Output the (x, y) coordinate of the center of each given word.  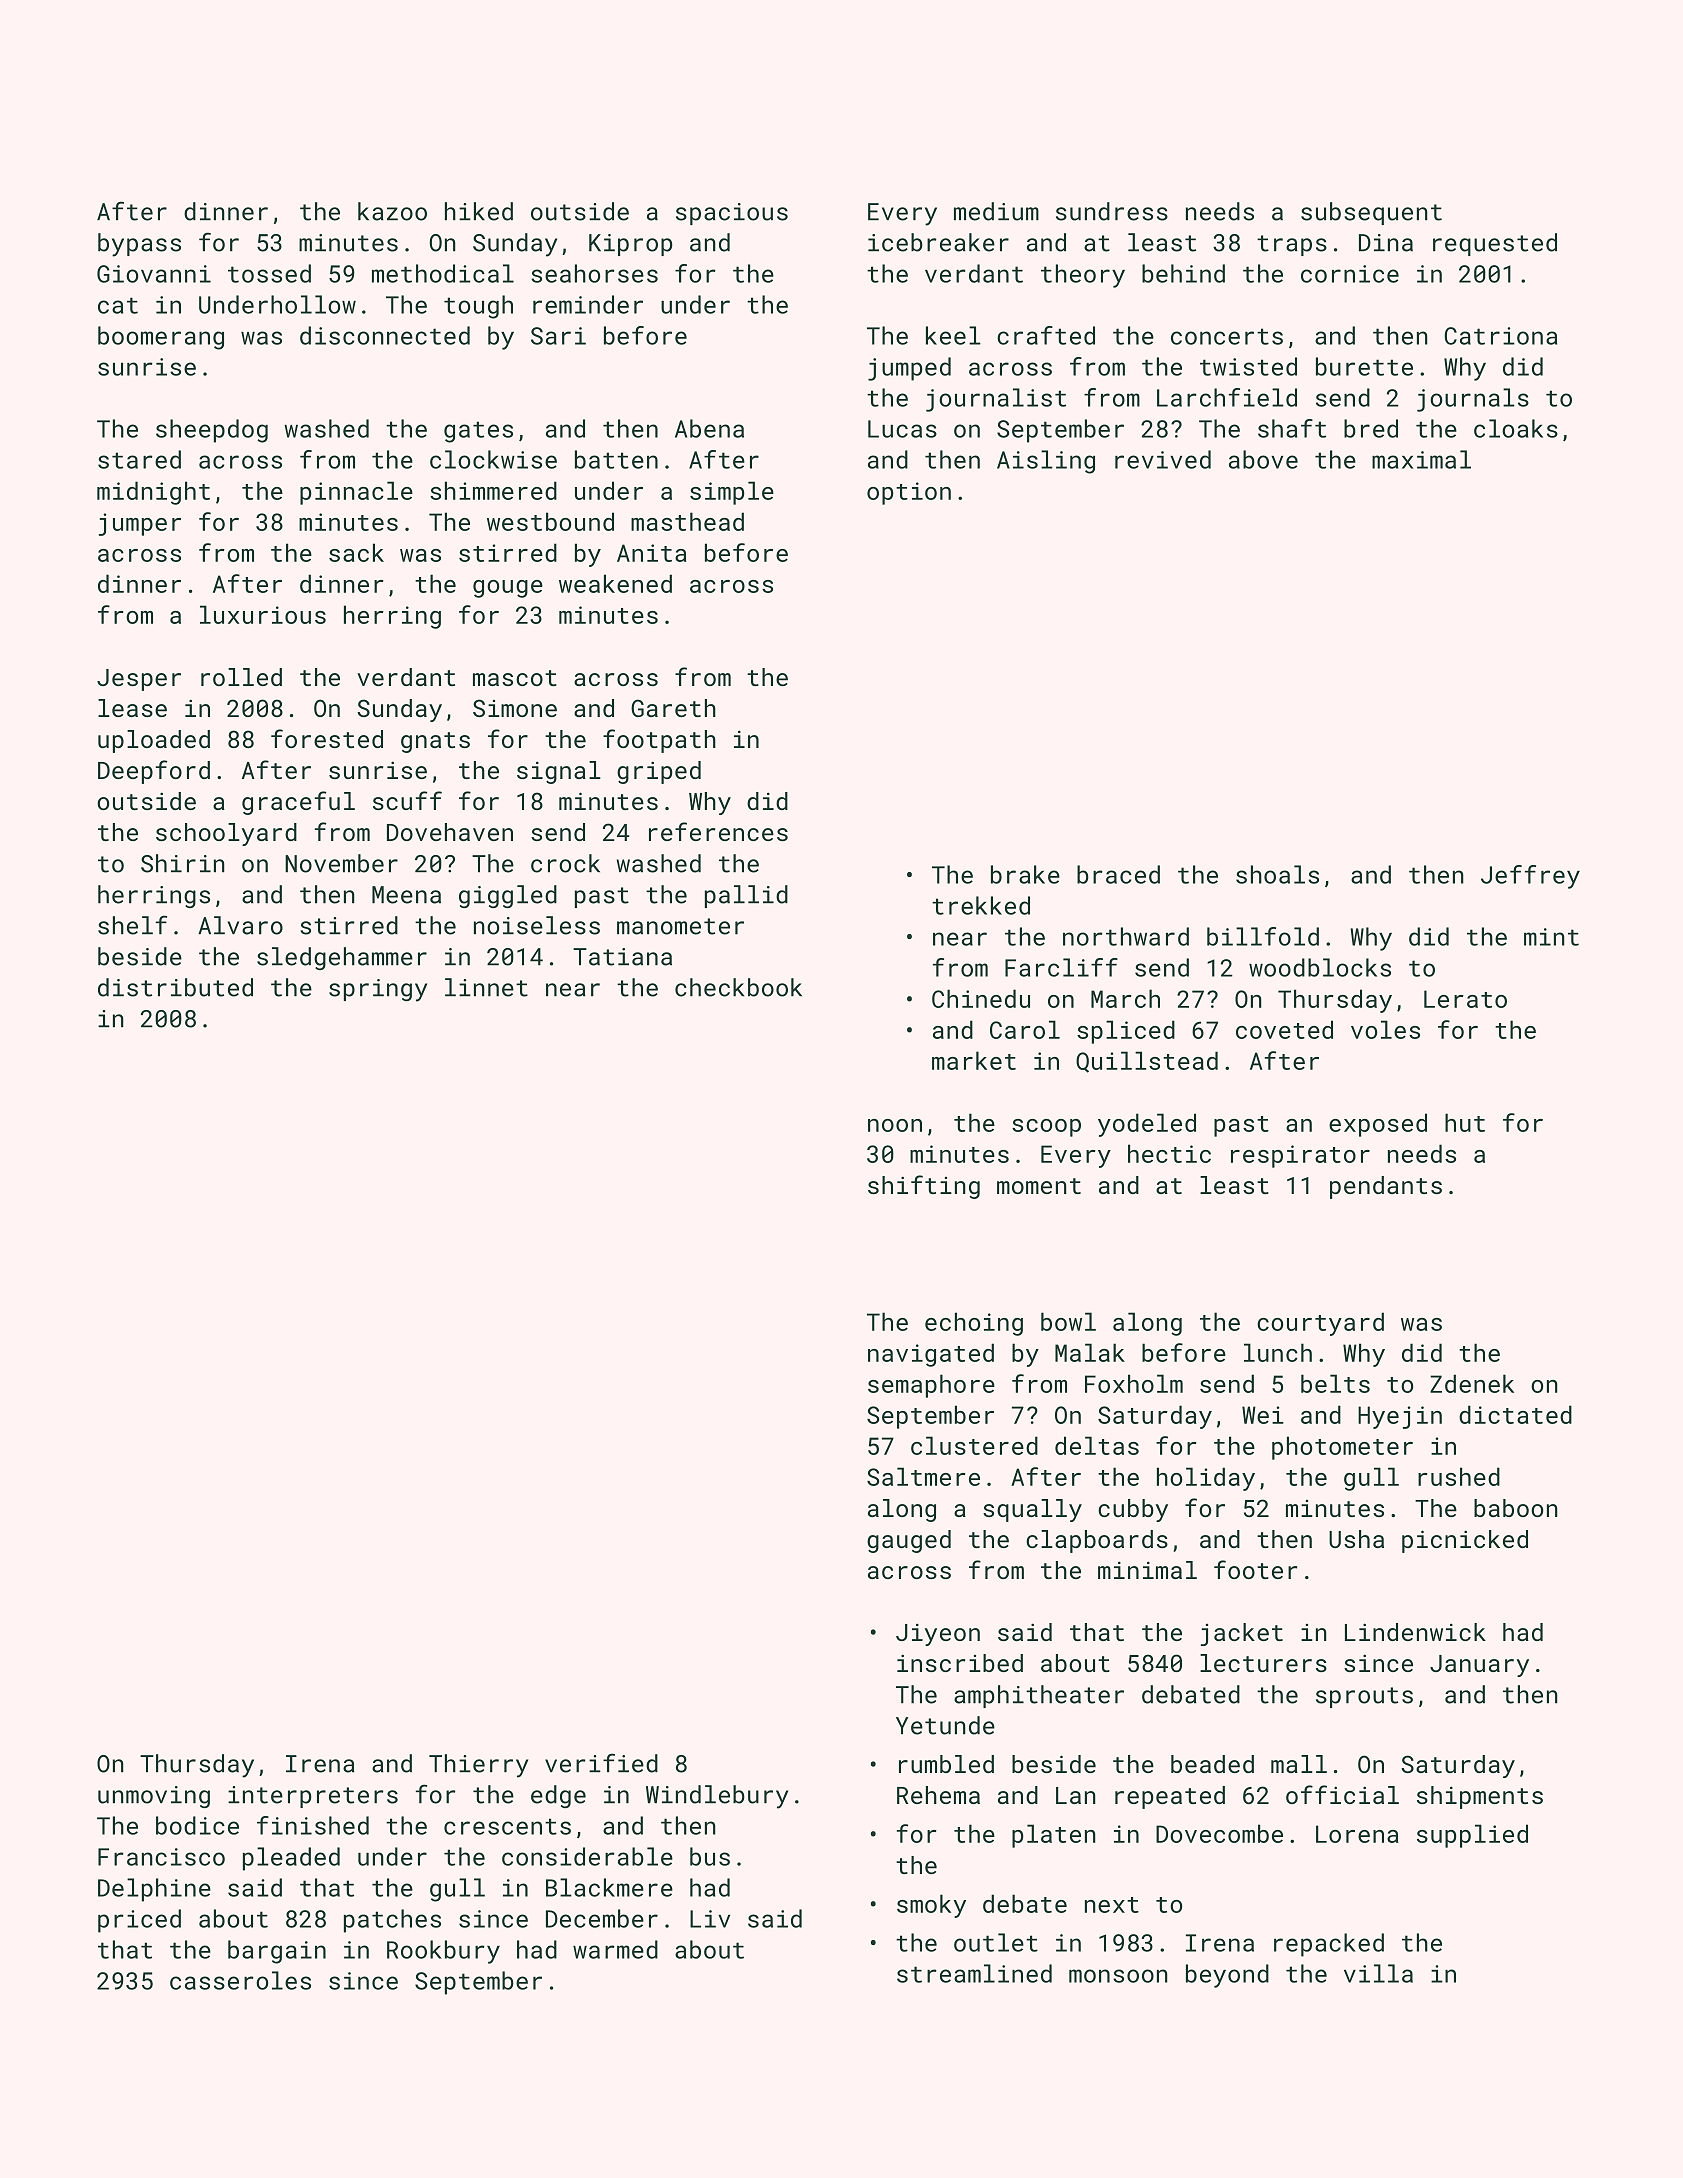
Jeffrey (1530, 877)
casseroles (240, 1980)
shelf (132, 925)
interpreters (313, 1797)
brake (1025, 874)
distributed (175, 987)
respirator (1300, 1156)
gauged (909, 1541)
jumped (909, 369)
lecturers (1263, 1663)
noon (895, 1125)
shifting (924, 1187)
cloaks (1516, 428)
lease (132, 708)
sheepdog (212, 431)
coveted (1284, 1029)
